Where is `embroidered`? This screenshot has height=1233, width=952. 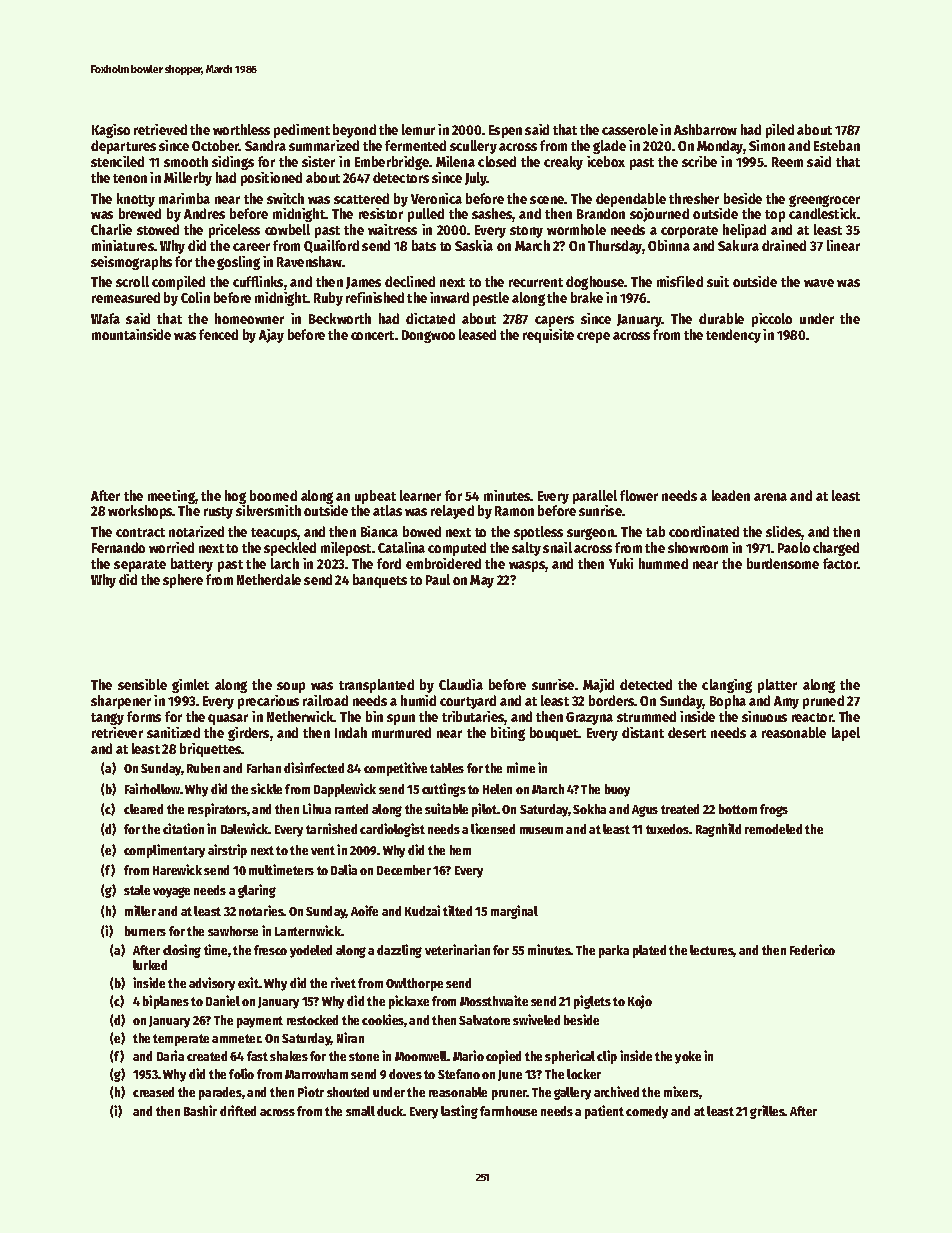
embroidered is located at coordinates (443, 563).
